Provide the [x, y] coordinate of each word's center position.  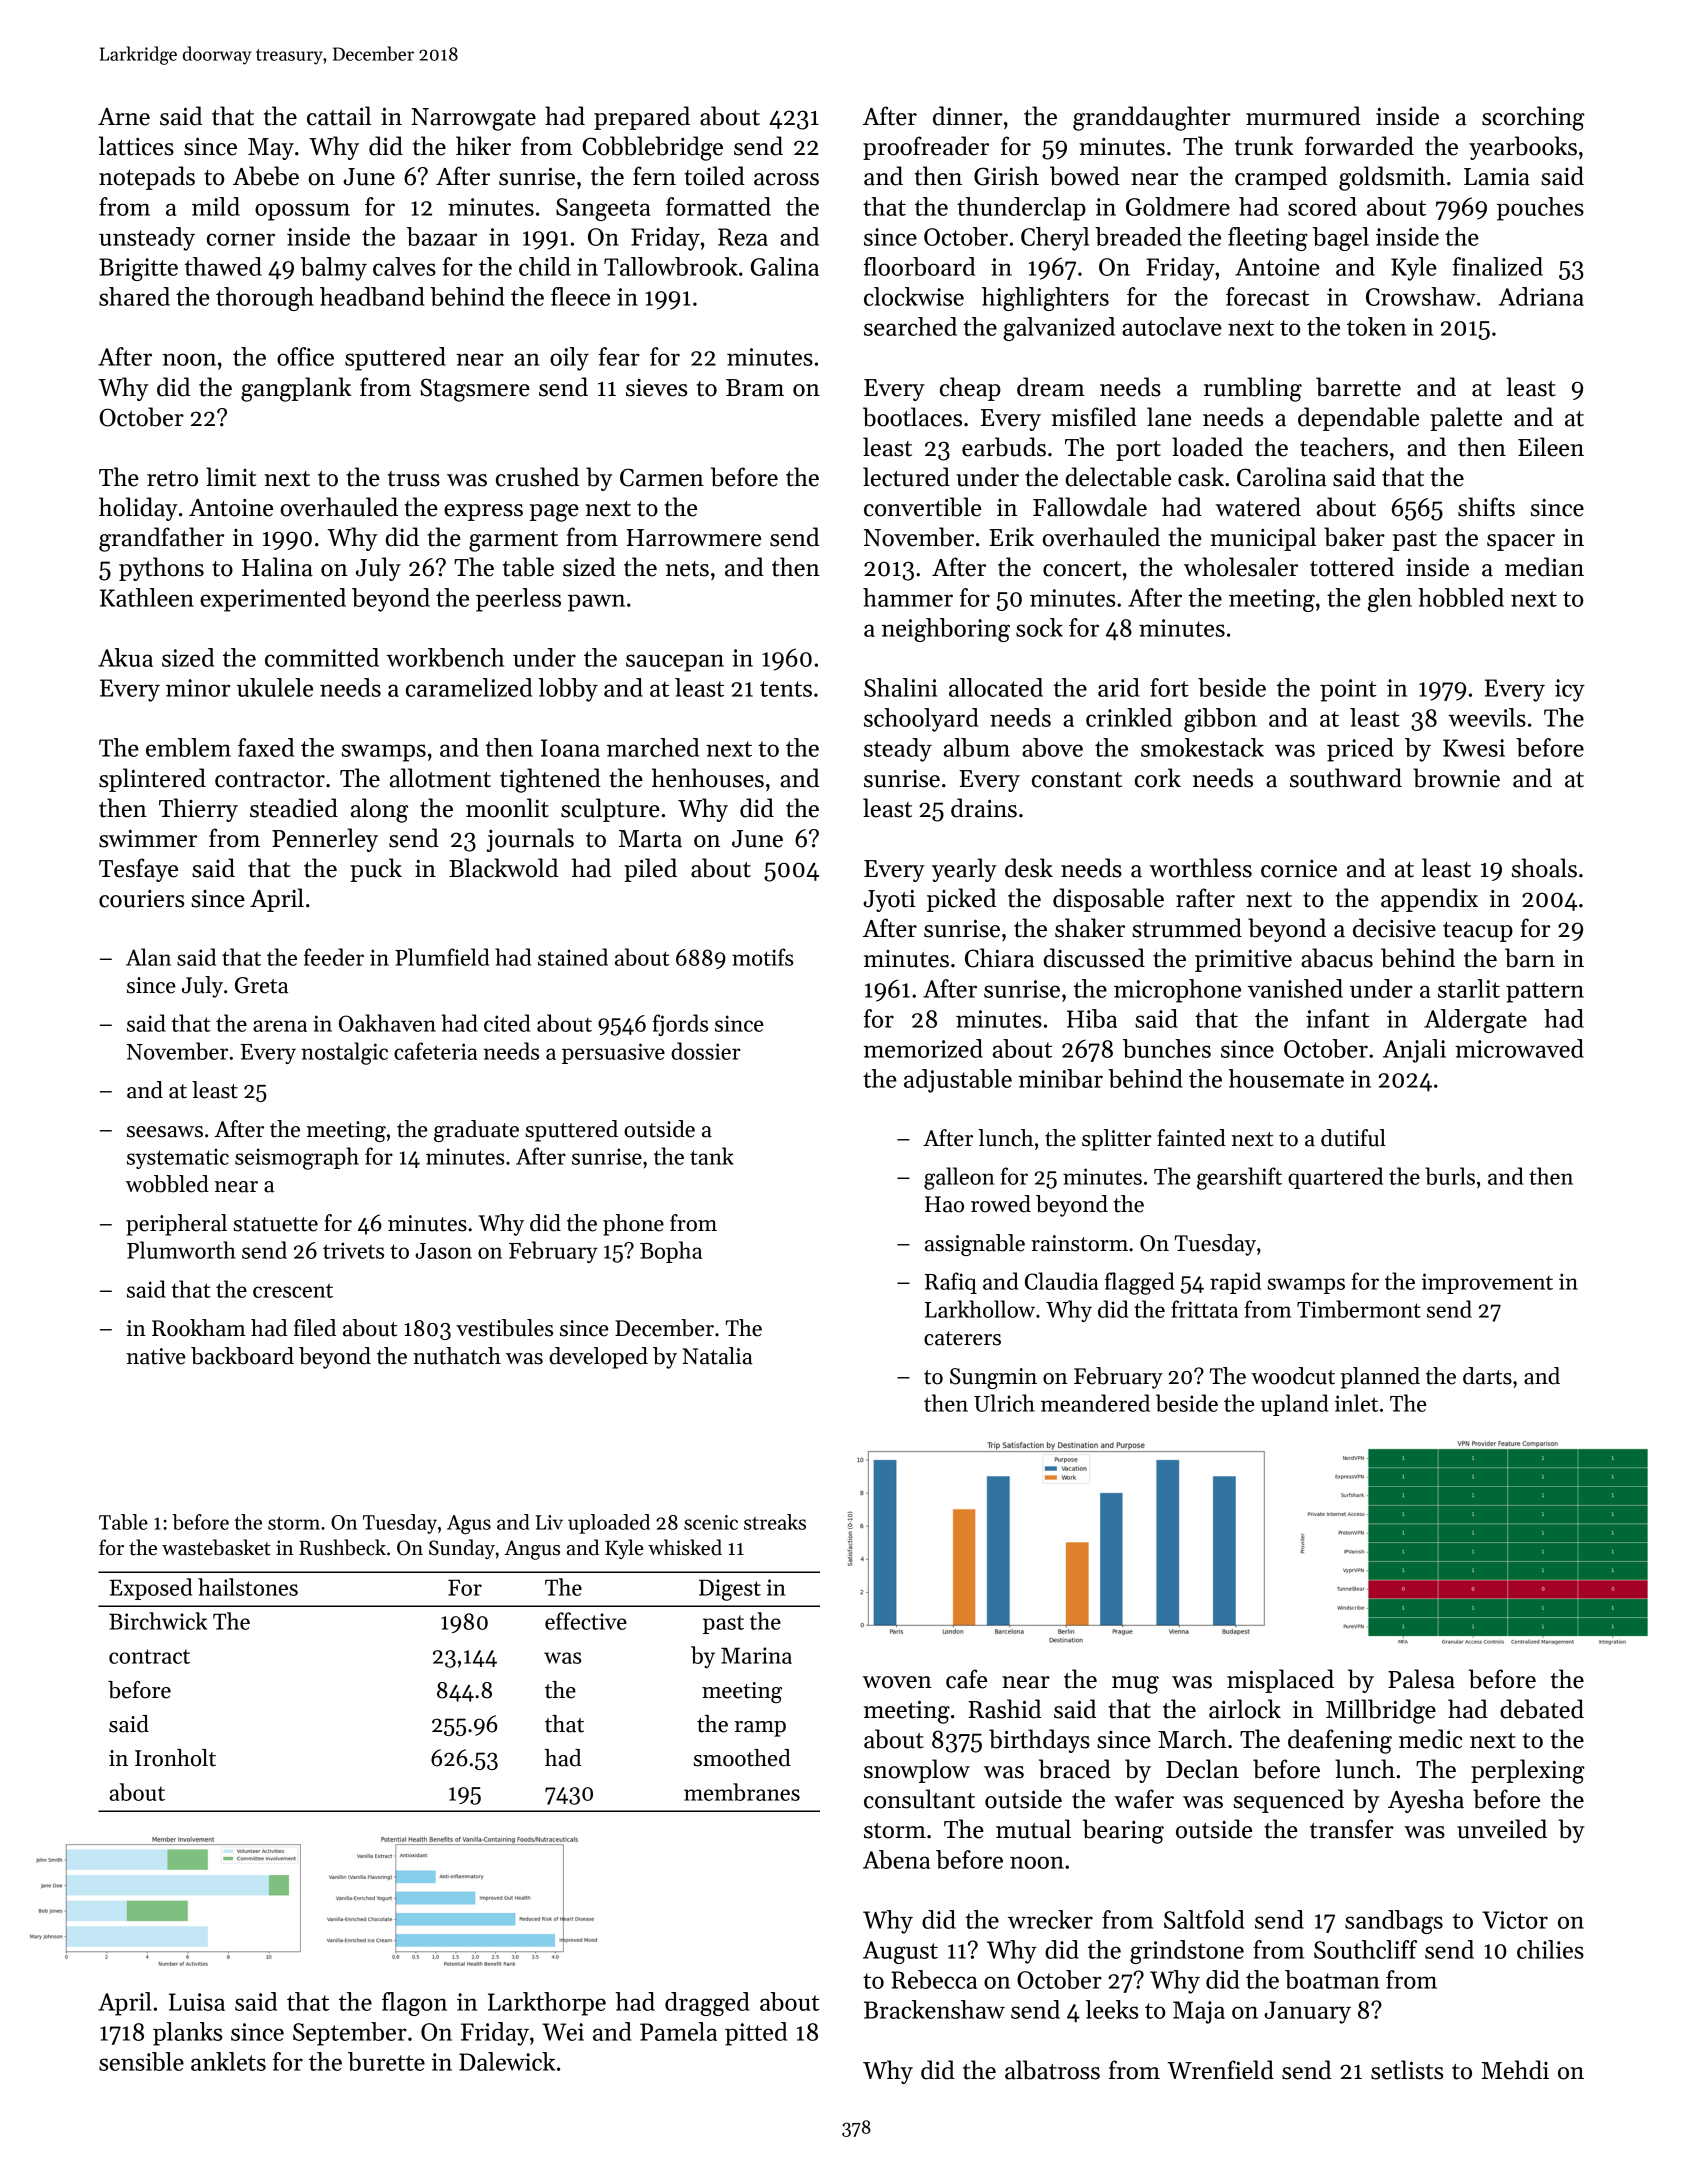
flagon [414, 2004]
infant [1337, 1018]
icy [1570, 690]
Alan [148, 957]
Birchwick [158, 1621]
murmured [1303, 116]
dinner [967, 116]
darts [1487, 1376]
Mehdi [1515, 2070]
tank [712, 1156]
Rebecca [934, 1979]
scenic [711, 1522]
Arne [124, 117]
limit [231, 477]
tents [786, 689]
